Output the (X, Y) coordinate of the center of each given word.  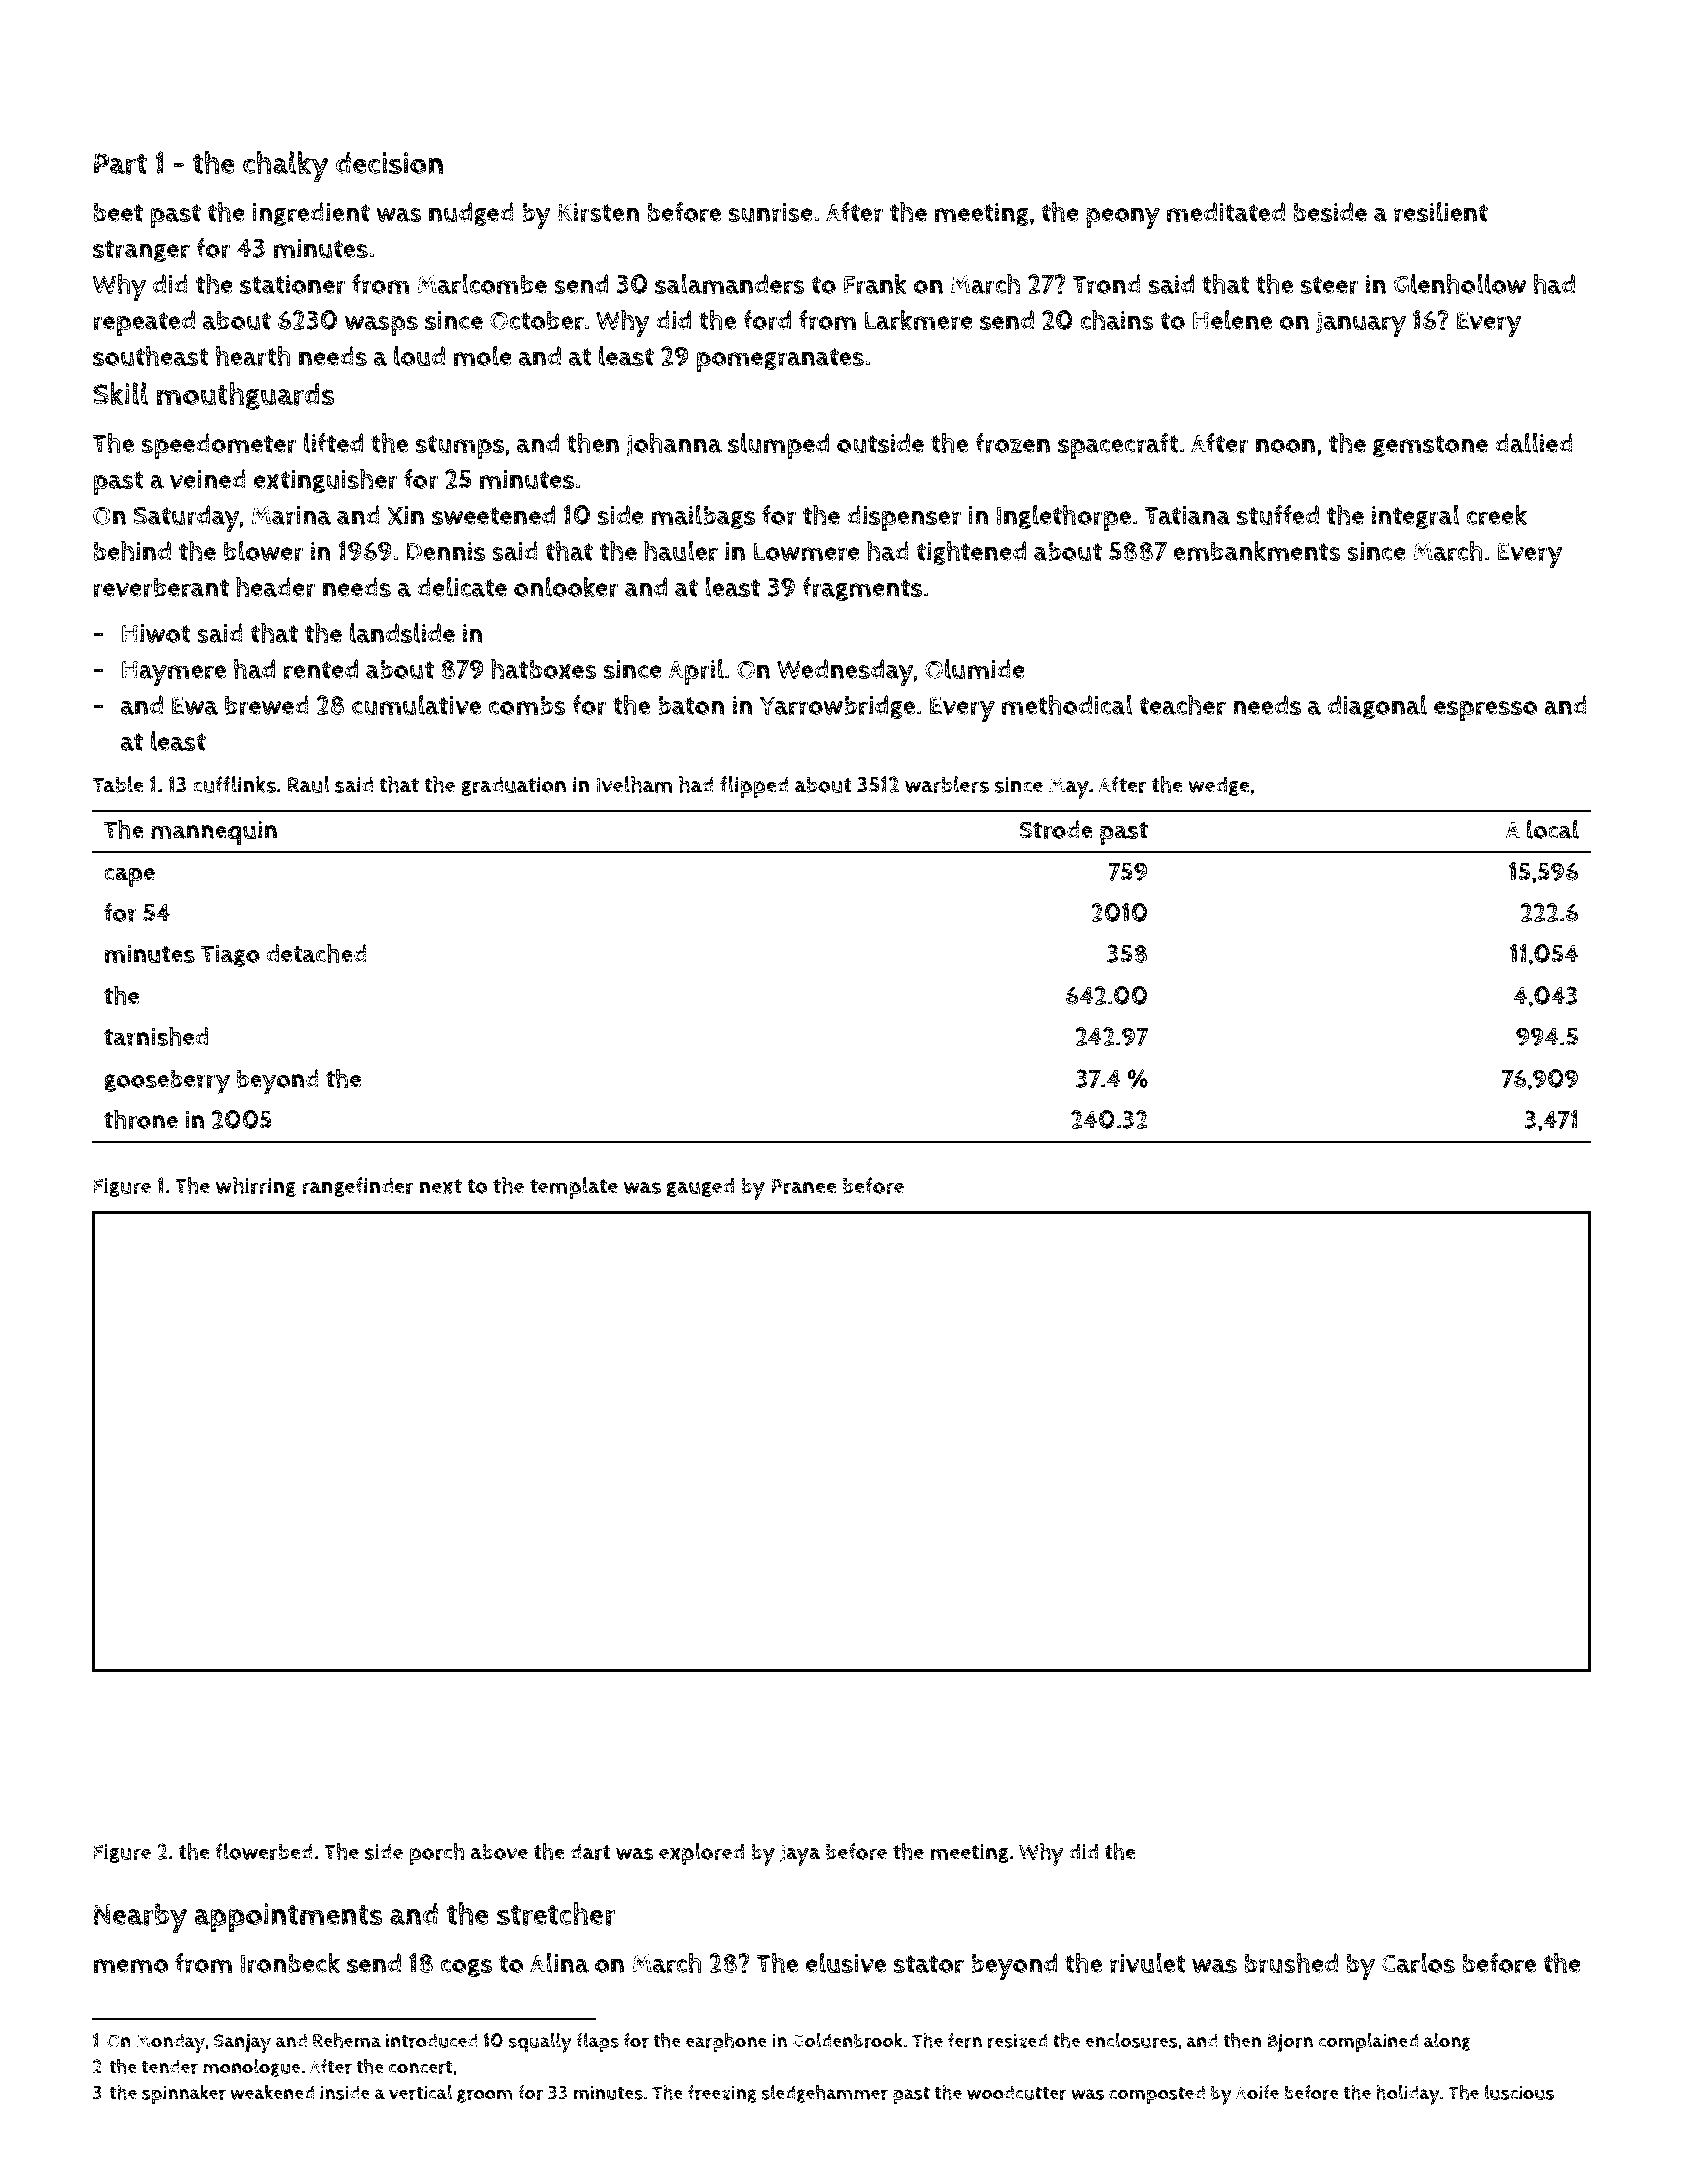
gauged (700, 1187)
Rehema (347, 2040)
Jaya (800, 1855)
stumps (460, 447)
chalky (286, 166)
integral (1416, 517)
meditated (1226, 212)
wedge (1219, 786)
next (440, 1186)
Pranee (804, 1186)
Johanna (674, 444)
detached (316, 953)
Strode (1056, 830)
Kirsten (599, 212)
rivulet (1148, 1963)
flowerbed (264, 1851)
